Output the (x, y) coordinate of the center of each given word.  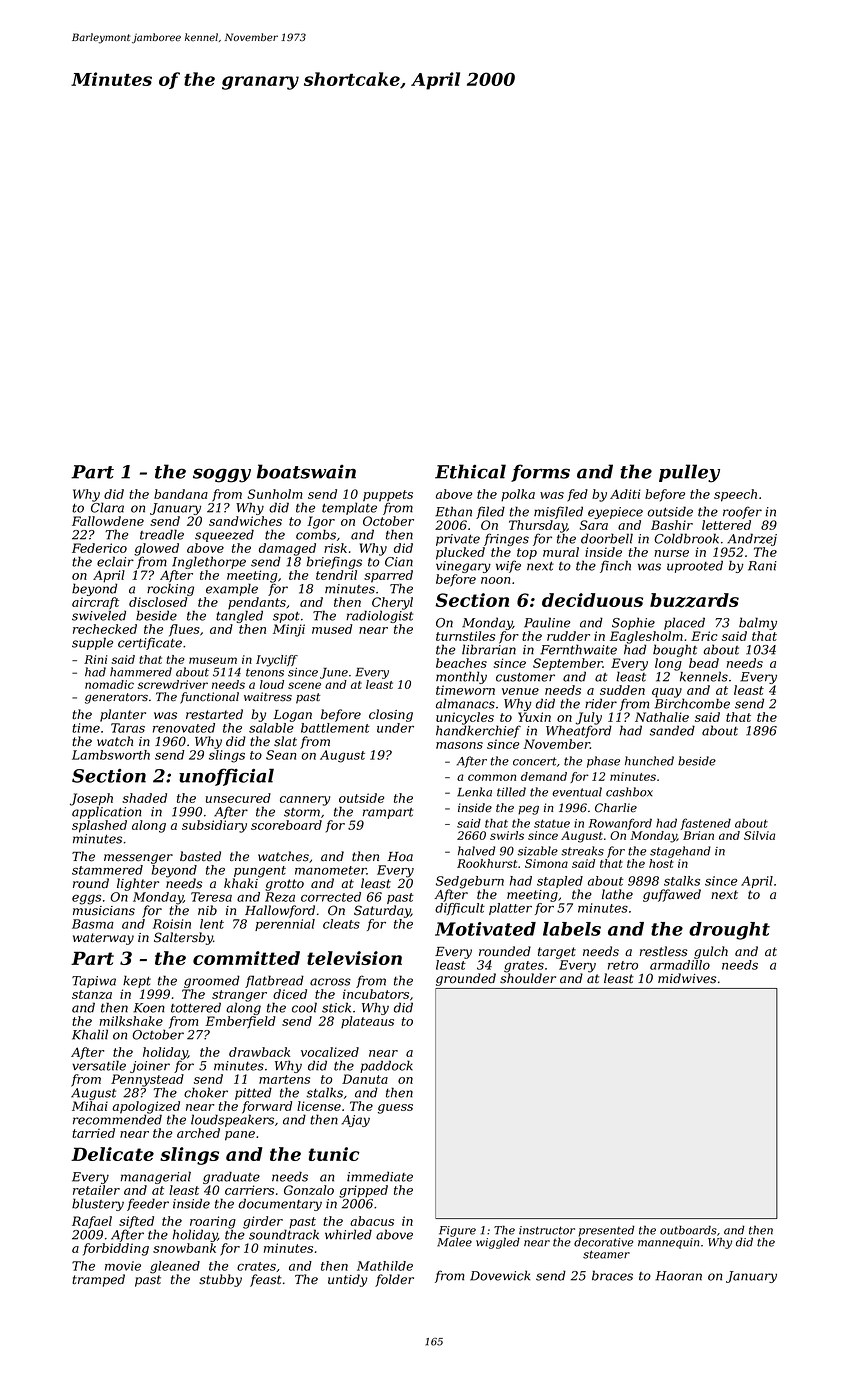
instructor (547, 1230)
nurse (671, 553)
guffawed (672, 895)
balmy (758, 623)
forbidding (116, 1249)
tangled (239, 616)
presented (606, 1231)
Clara (107, 507)
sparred (388, 576)
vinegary (463, 567)
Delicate (112, 1154)
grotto (284, 885)
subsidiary (214, 826)
